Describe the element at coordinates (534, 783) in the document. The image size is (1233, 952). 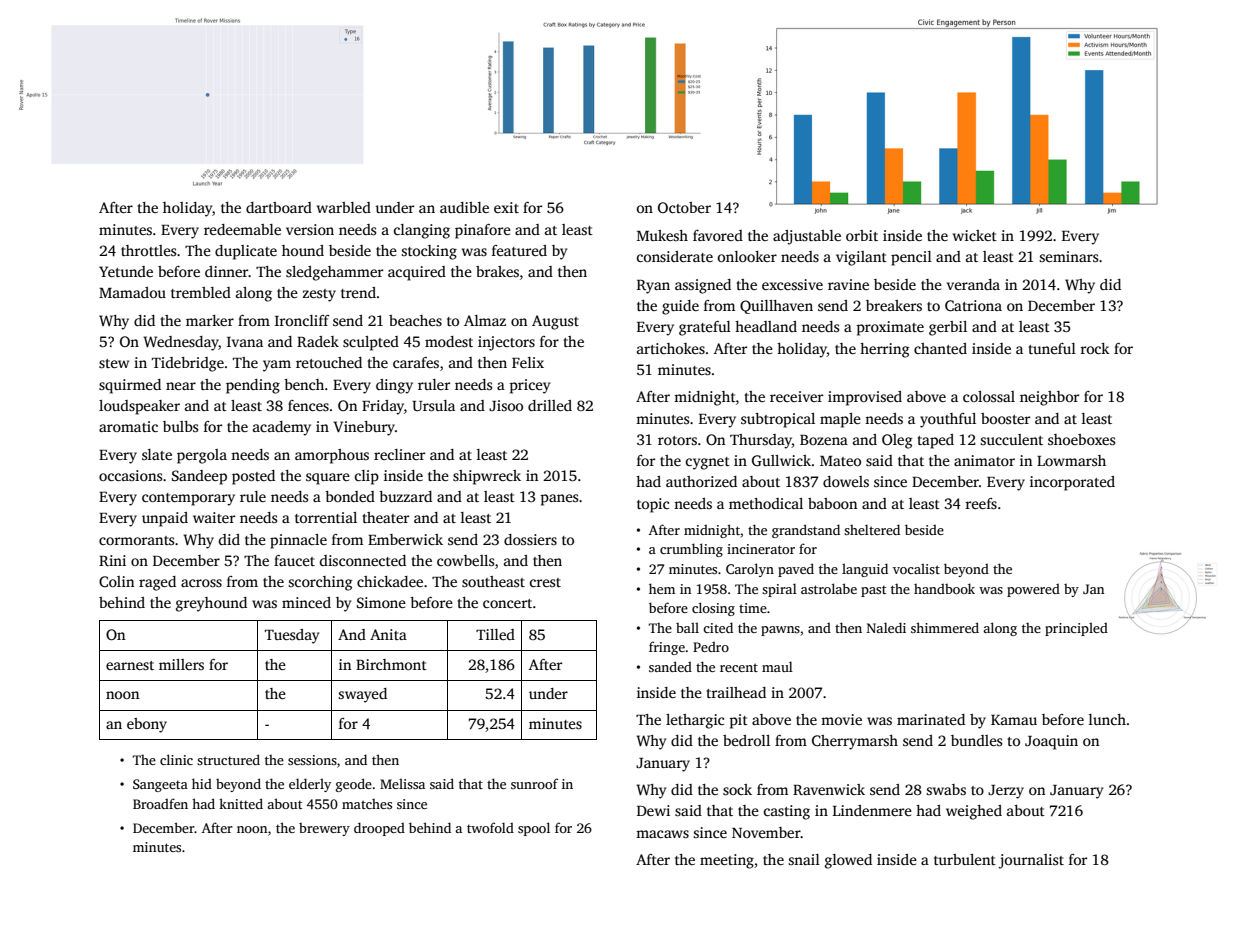
I see `sunroof` at that location.
